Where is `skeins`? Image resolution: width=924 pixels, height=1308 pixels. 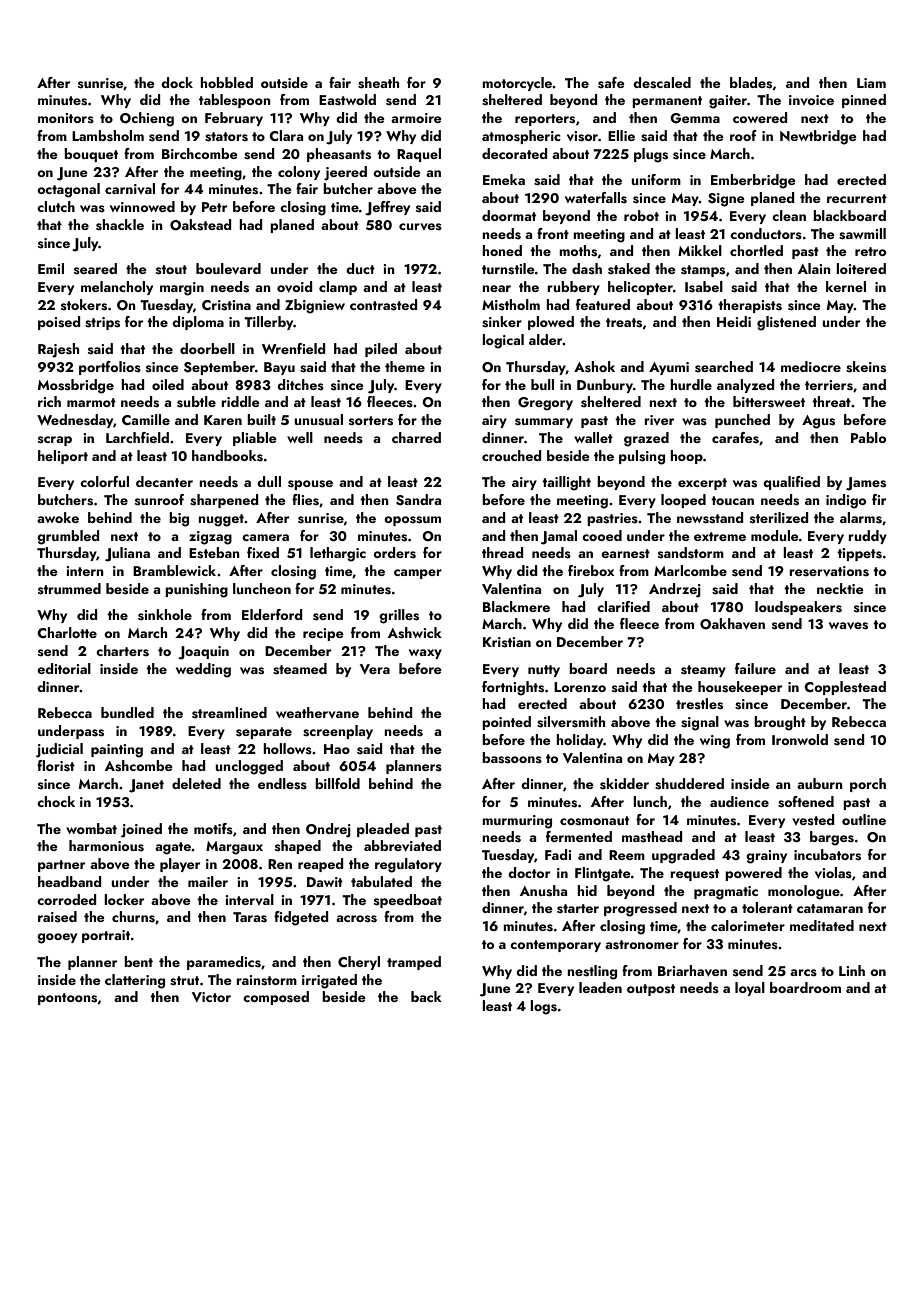 skeins is located at coordinates (866, 367).
